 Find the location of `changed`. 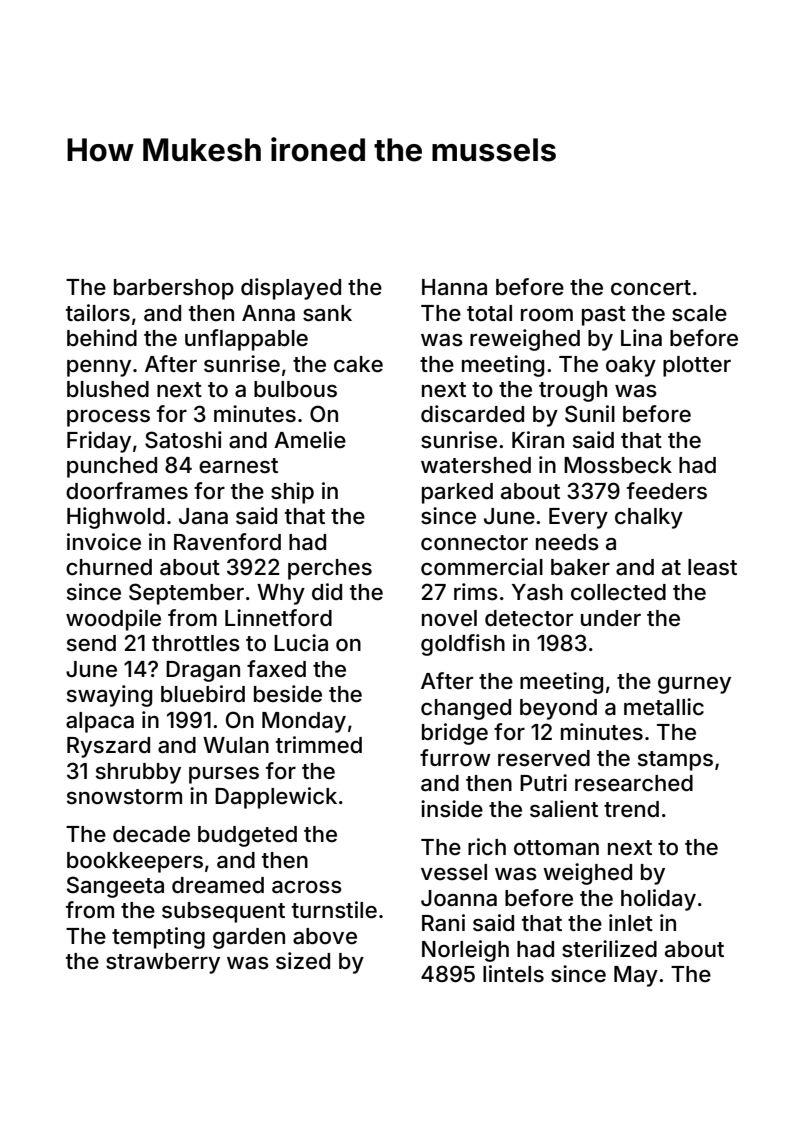

changed is located at coordinates (466, 709).
